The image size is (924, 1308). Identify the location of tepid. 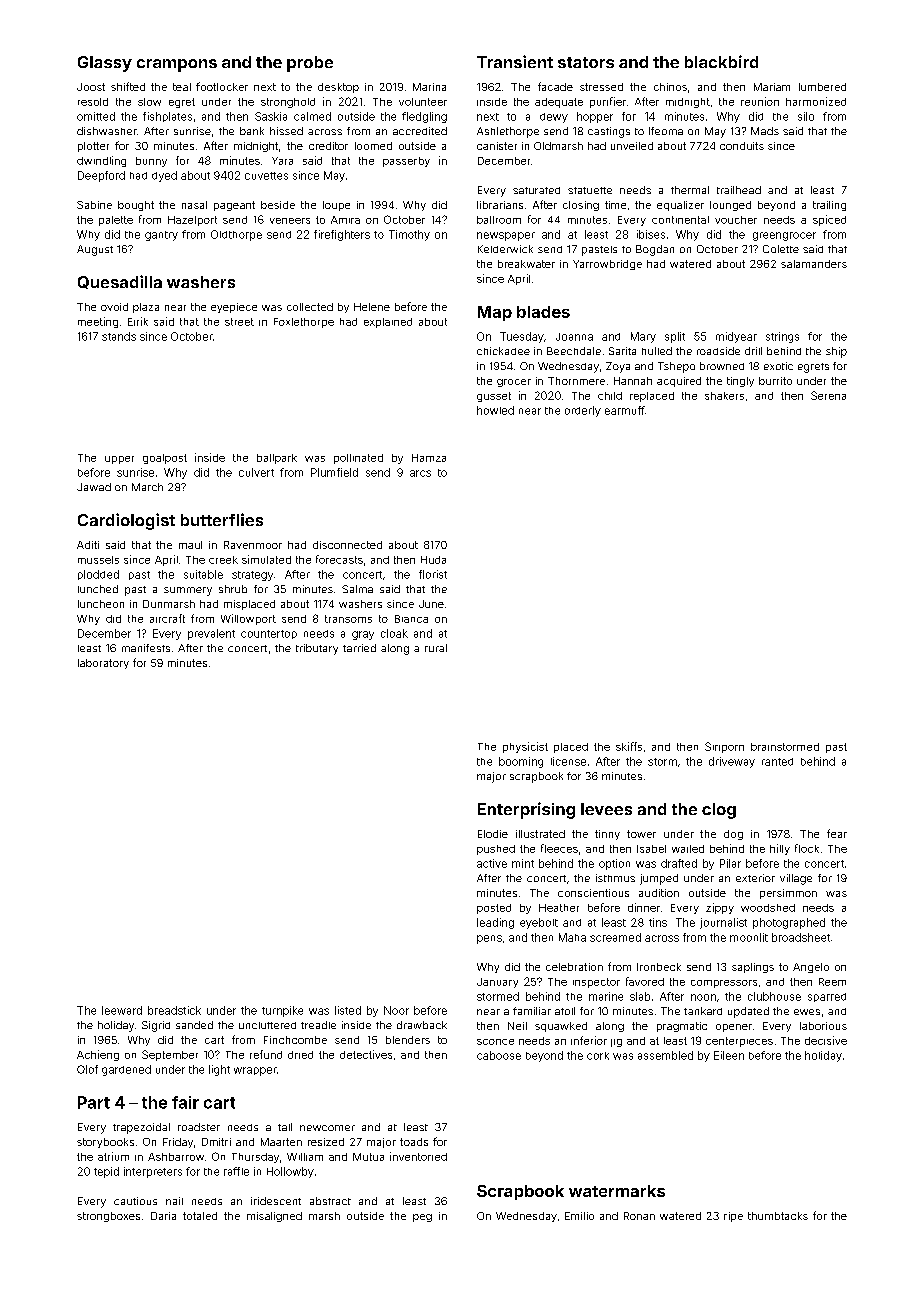
(106, 1172).
